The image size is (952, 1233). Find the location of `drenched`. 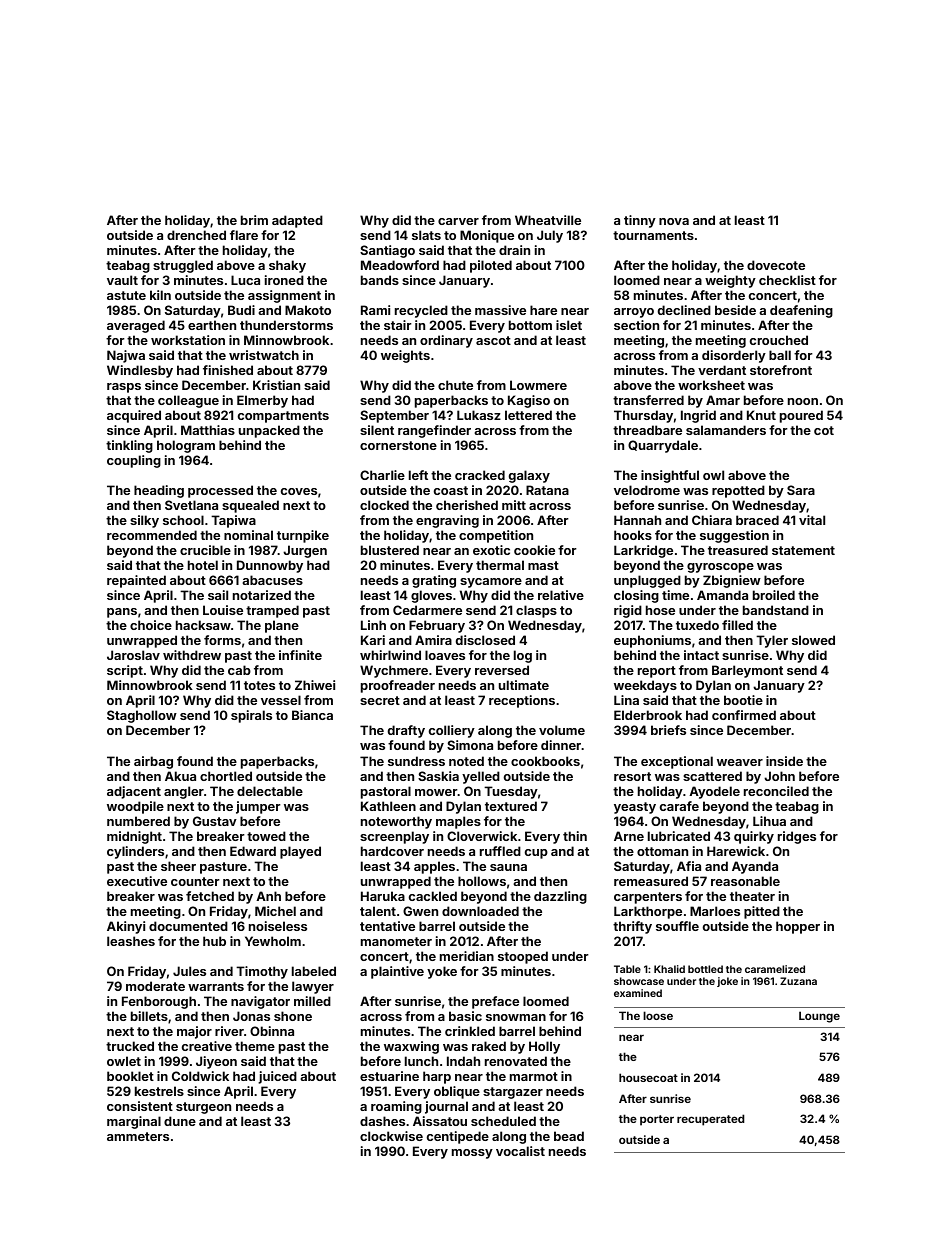

drenched is located at coordinates (196, 235).
